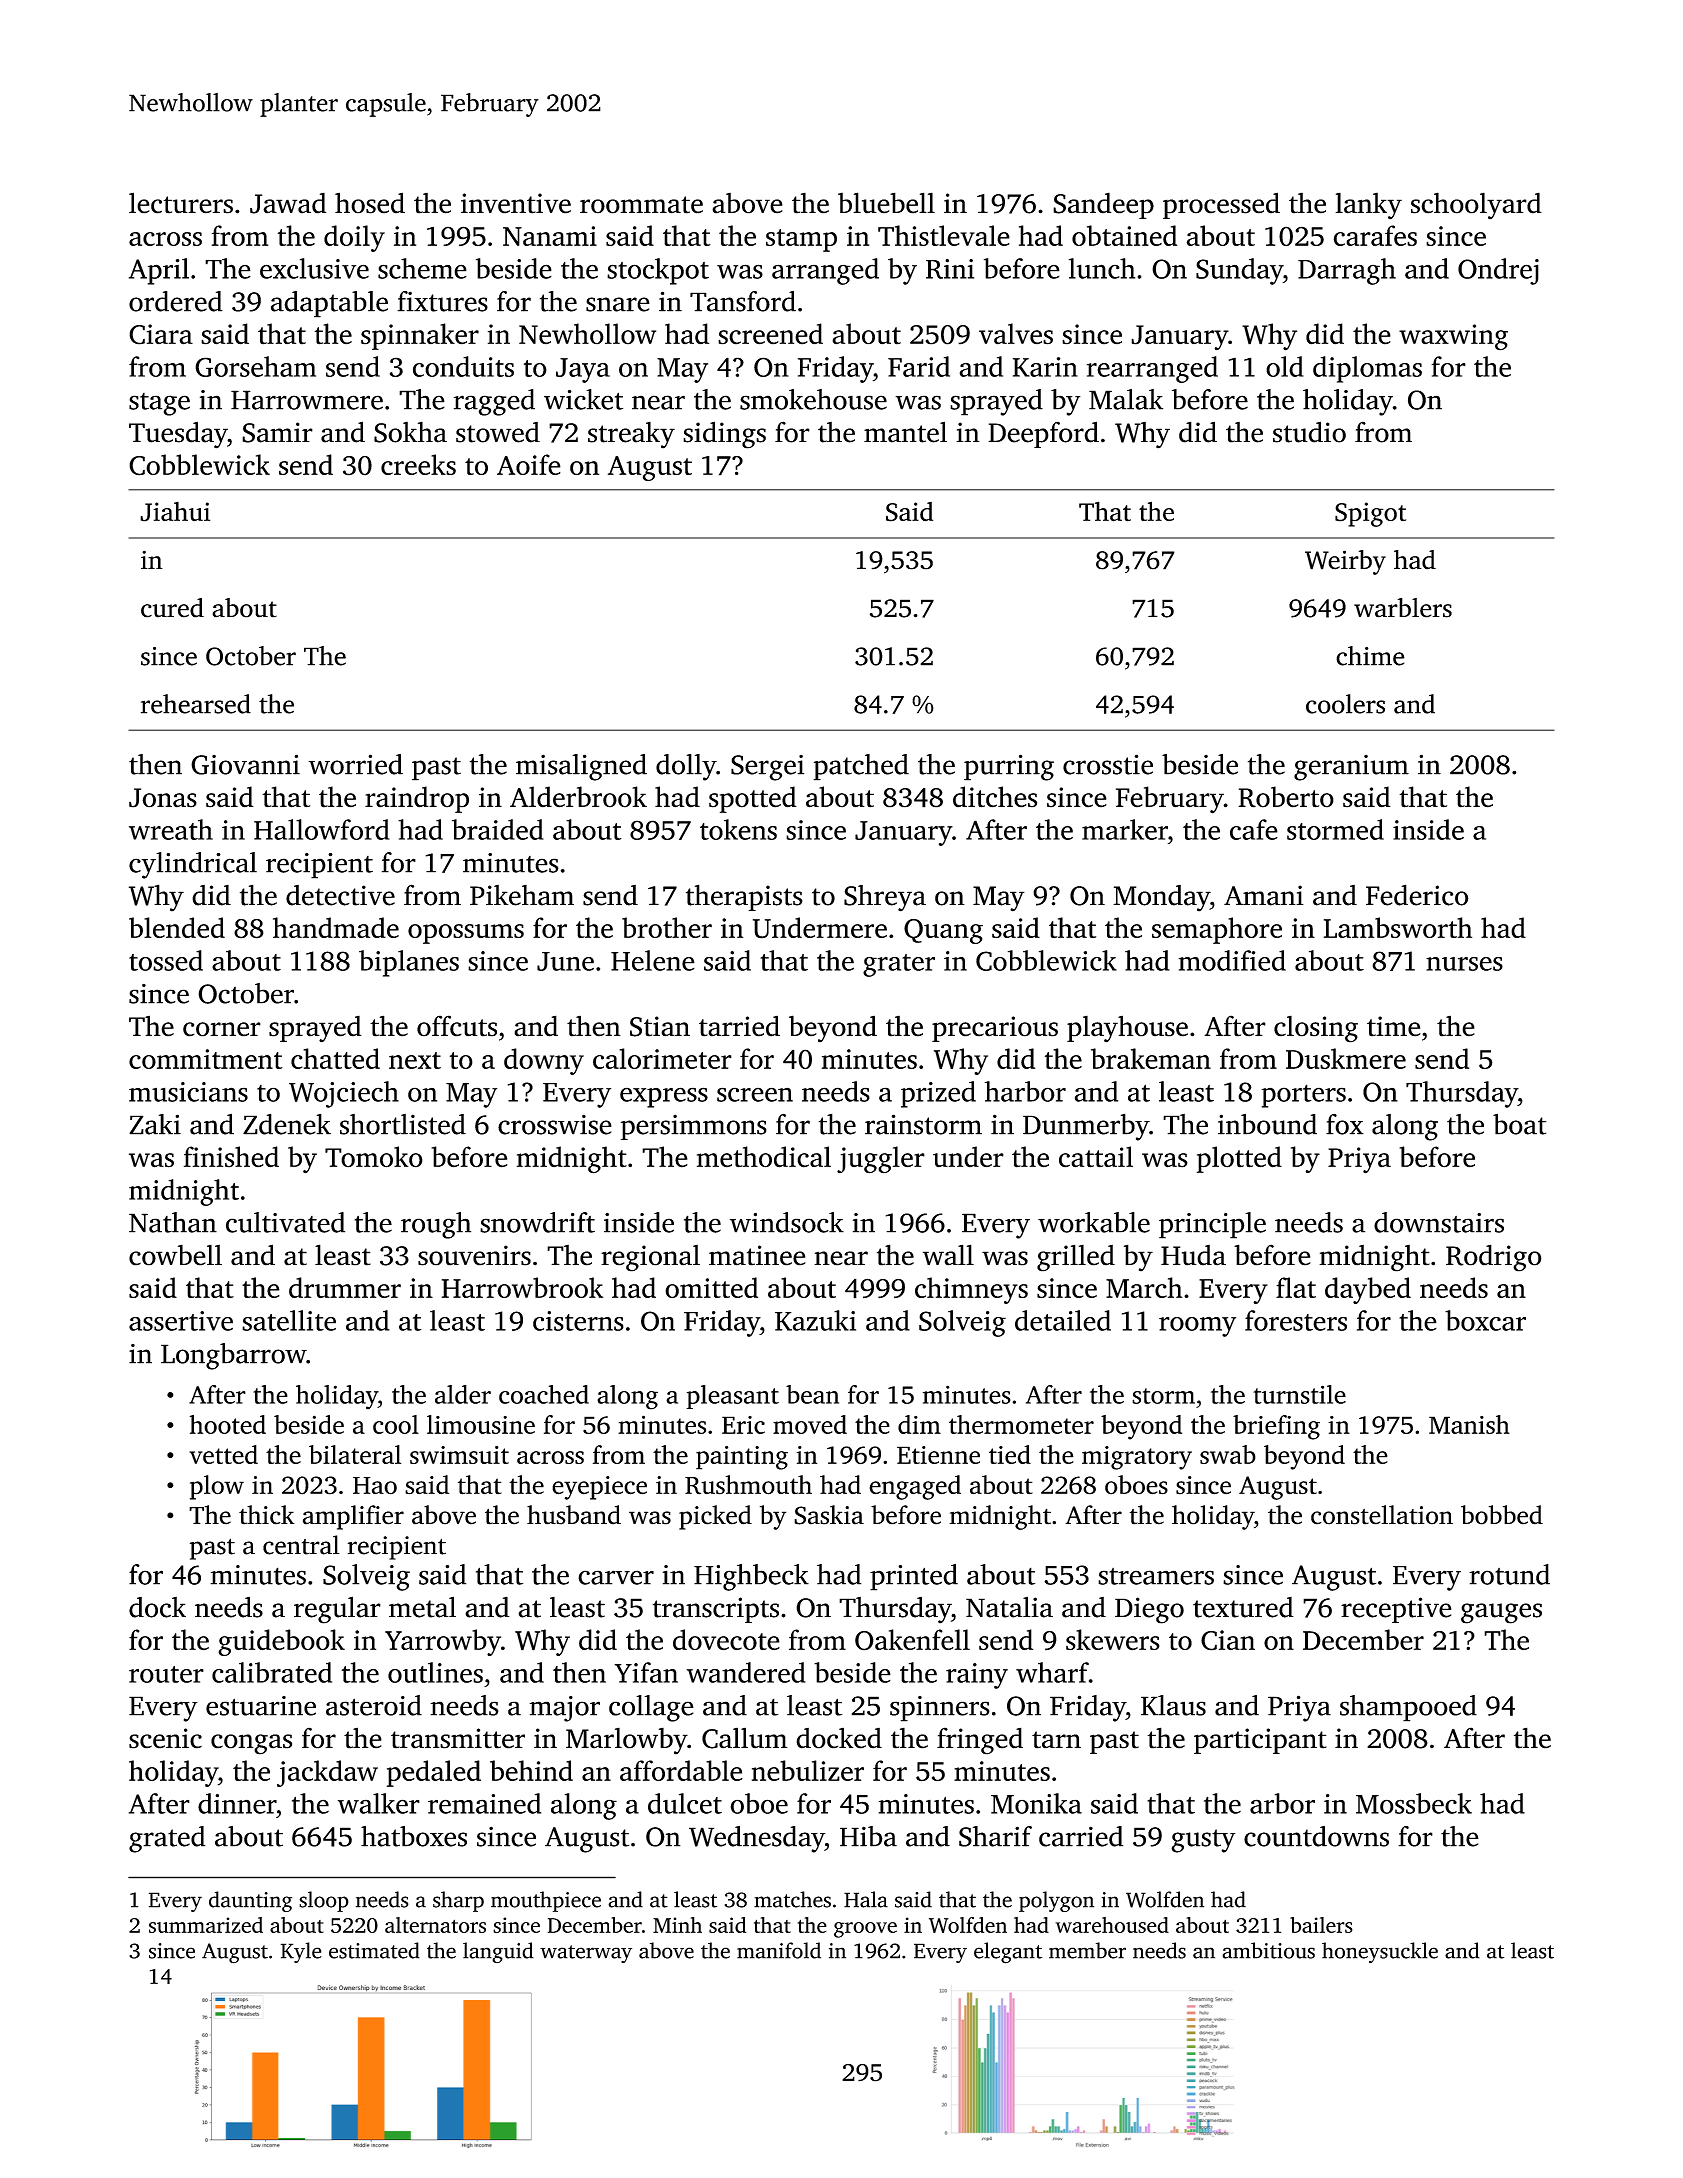  Describe the element at coordinates (586, 1954) in the screenshot. I see `waterway` at that location.
